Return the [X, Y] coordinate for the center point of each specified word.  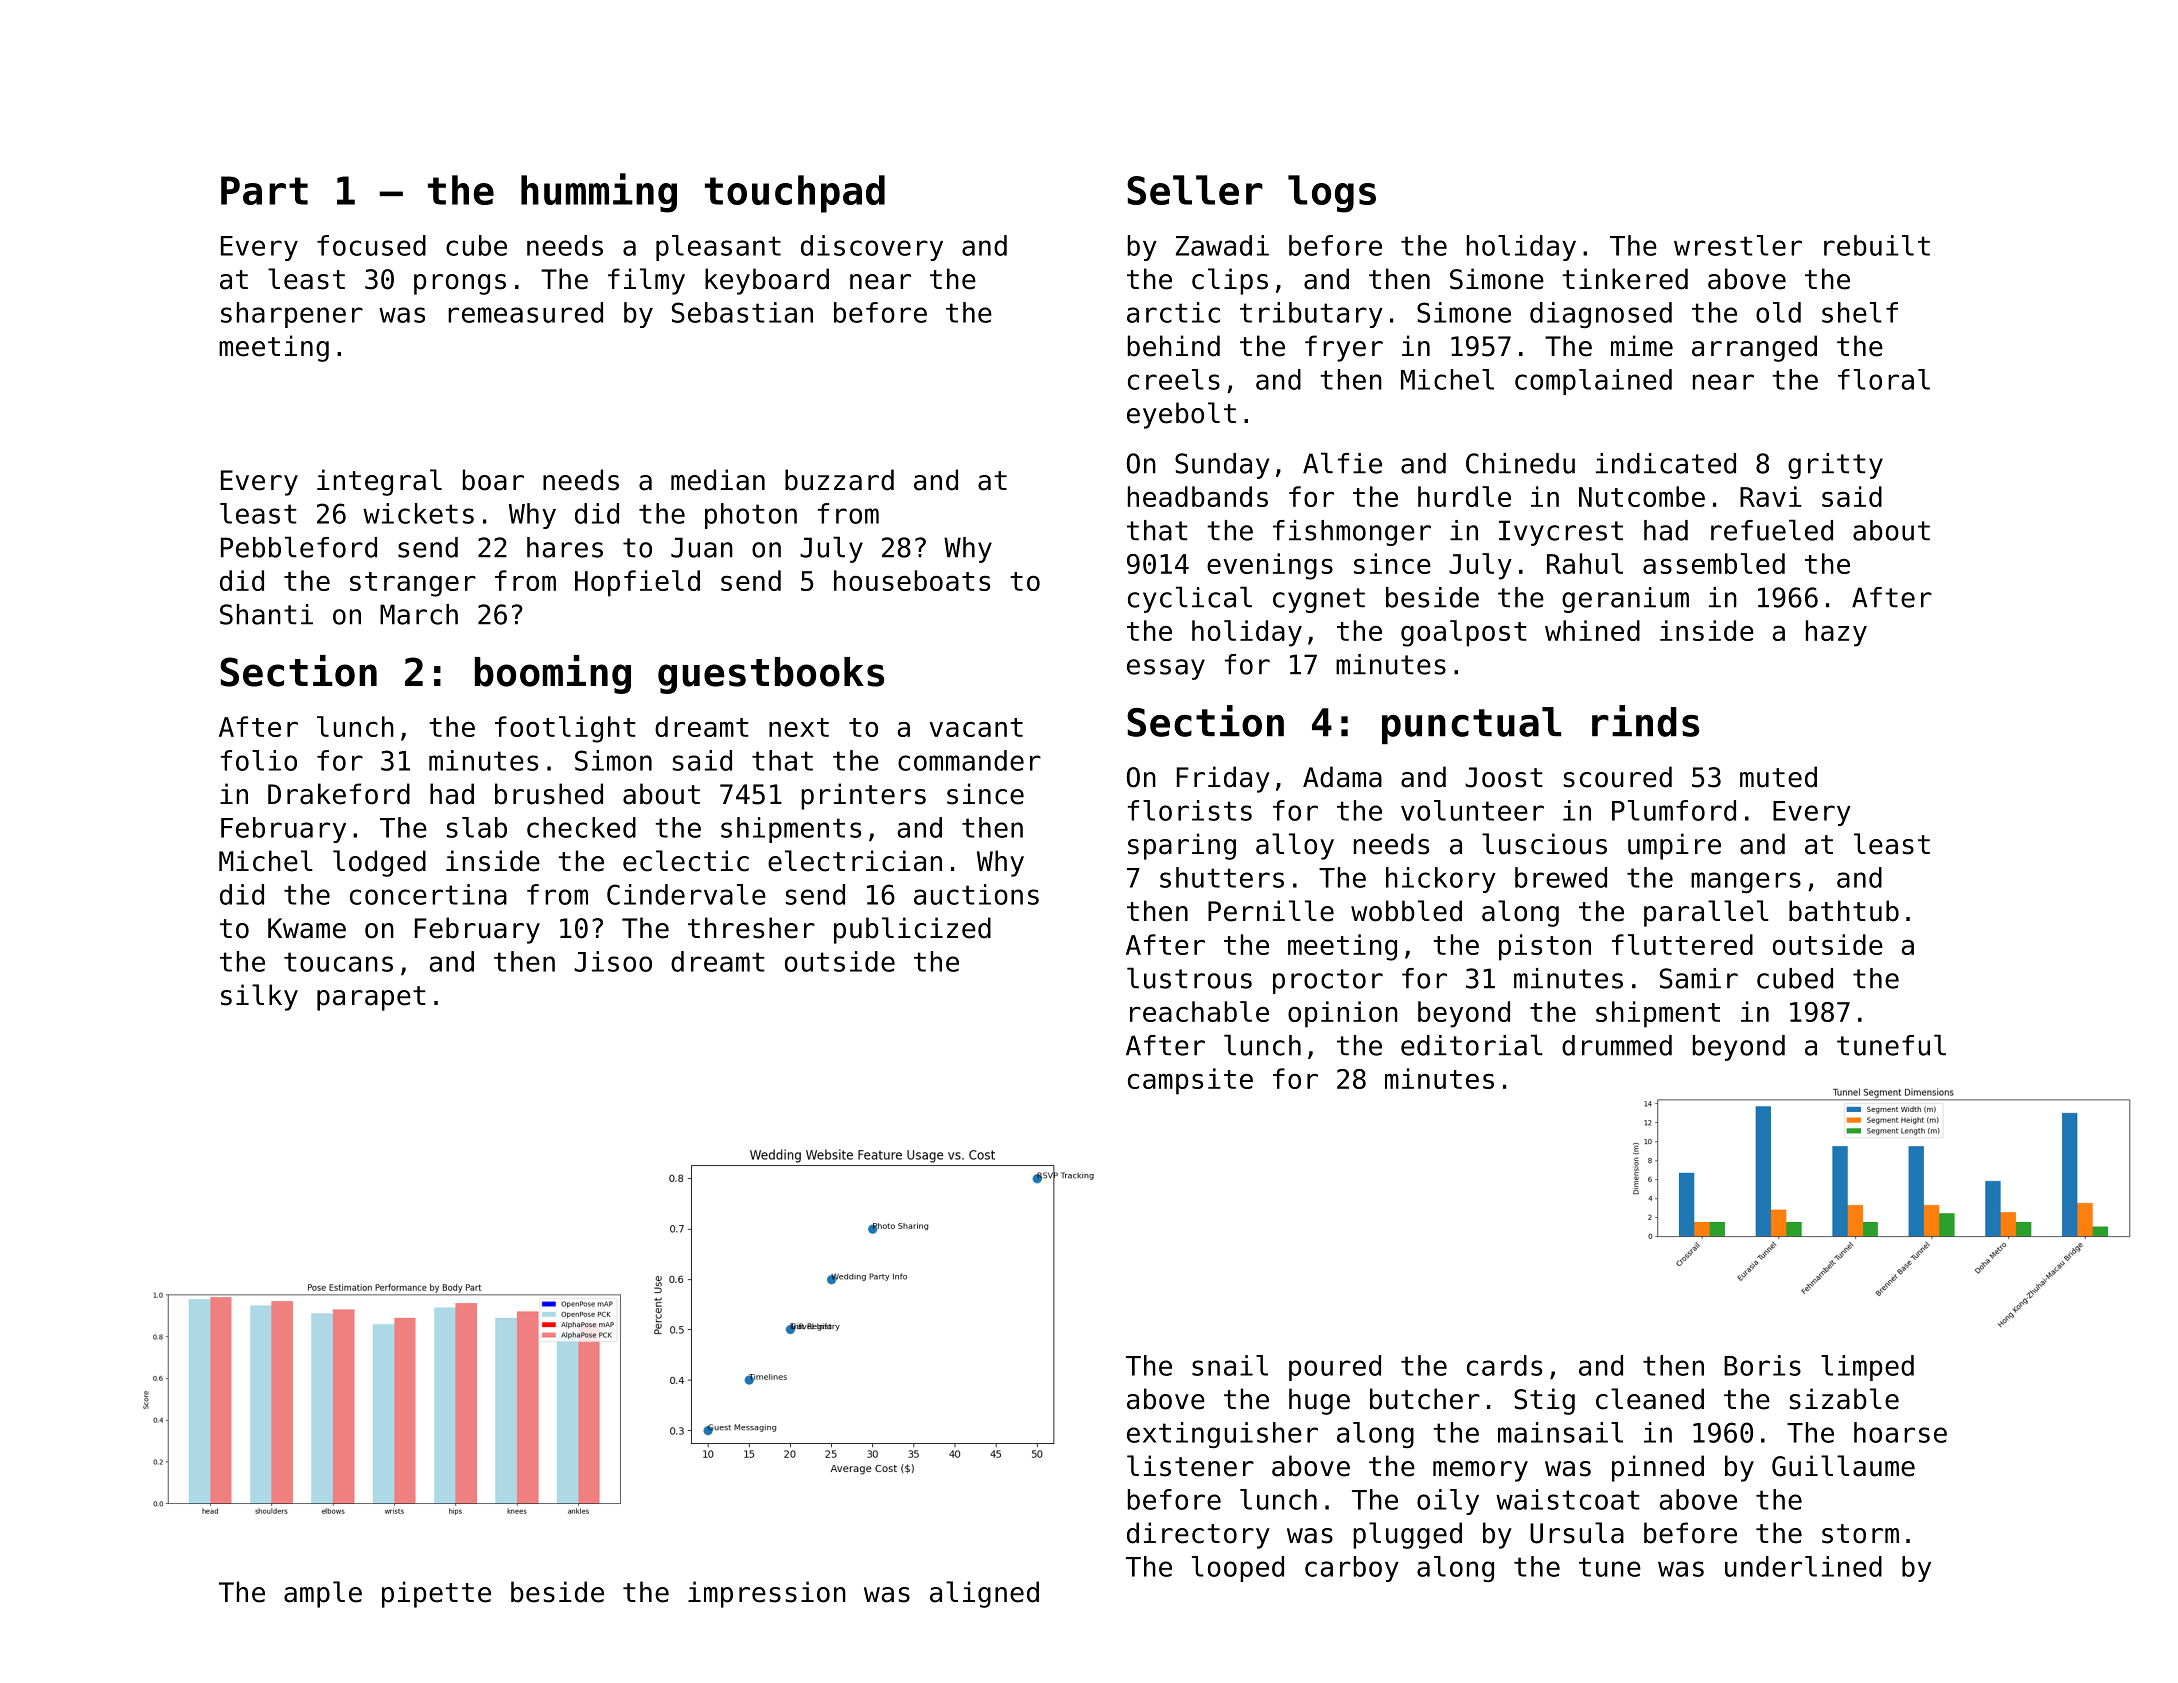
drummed [1617, 1045]
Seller [1195, 190]
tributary [1311, 315]
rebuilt [1877, 245]
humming [599, 193]
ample [323, 1594]
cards [1504, 1365]
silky [259, 997]
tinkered [1625, 279]
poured [1335, 1368]
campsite [1190, 1081]
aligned [984, 1594]
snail [1230, 1365]
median [718, 480]
